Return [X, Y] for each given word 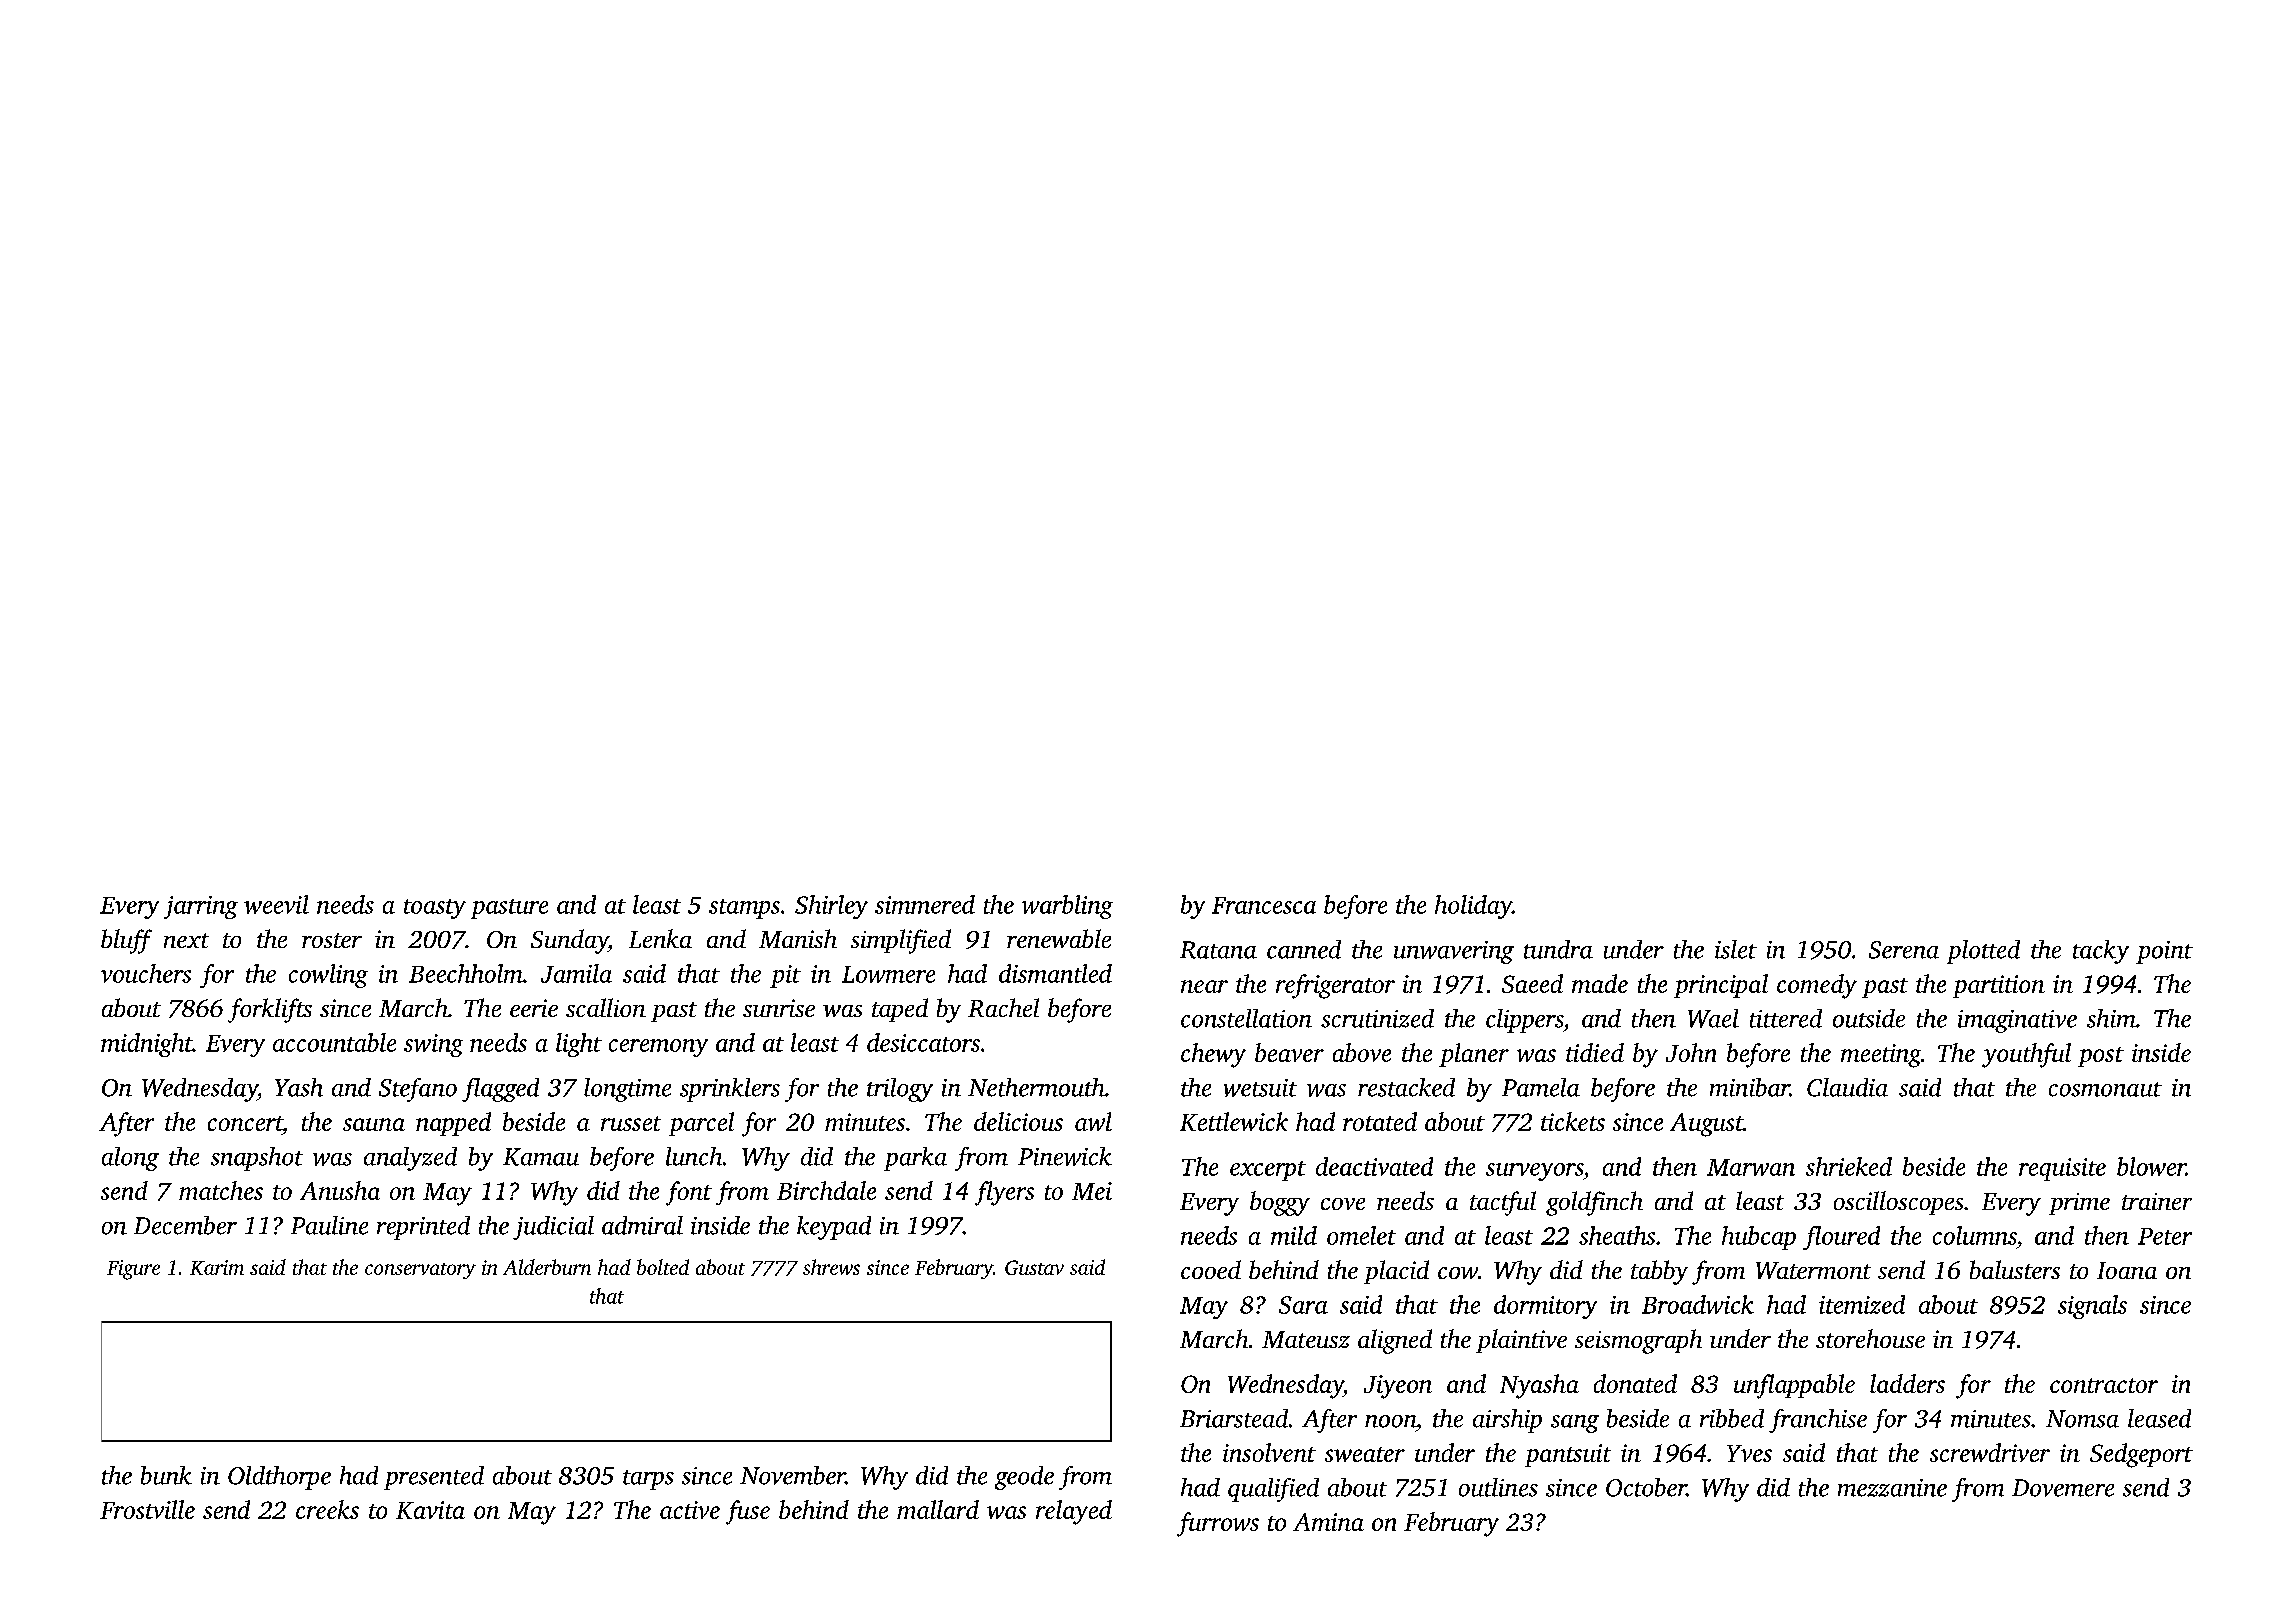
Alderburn [547, 1267]
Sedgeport [2141, 1455]
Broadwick [1698, 1304]
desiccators [923, 1042]
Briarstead [1234, 1418]
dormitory [1545, 1307]
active [690, 1510]
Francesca [1264, 905]
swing [433, 1045]
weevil [276, 904]
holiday [1473, 907]
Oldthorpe [279, 1478]
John [1691, 1052]
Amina [1328, 1522]
